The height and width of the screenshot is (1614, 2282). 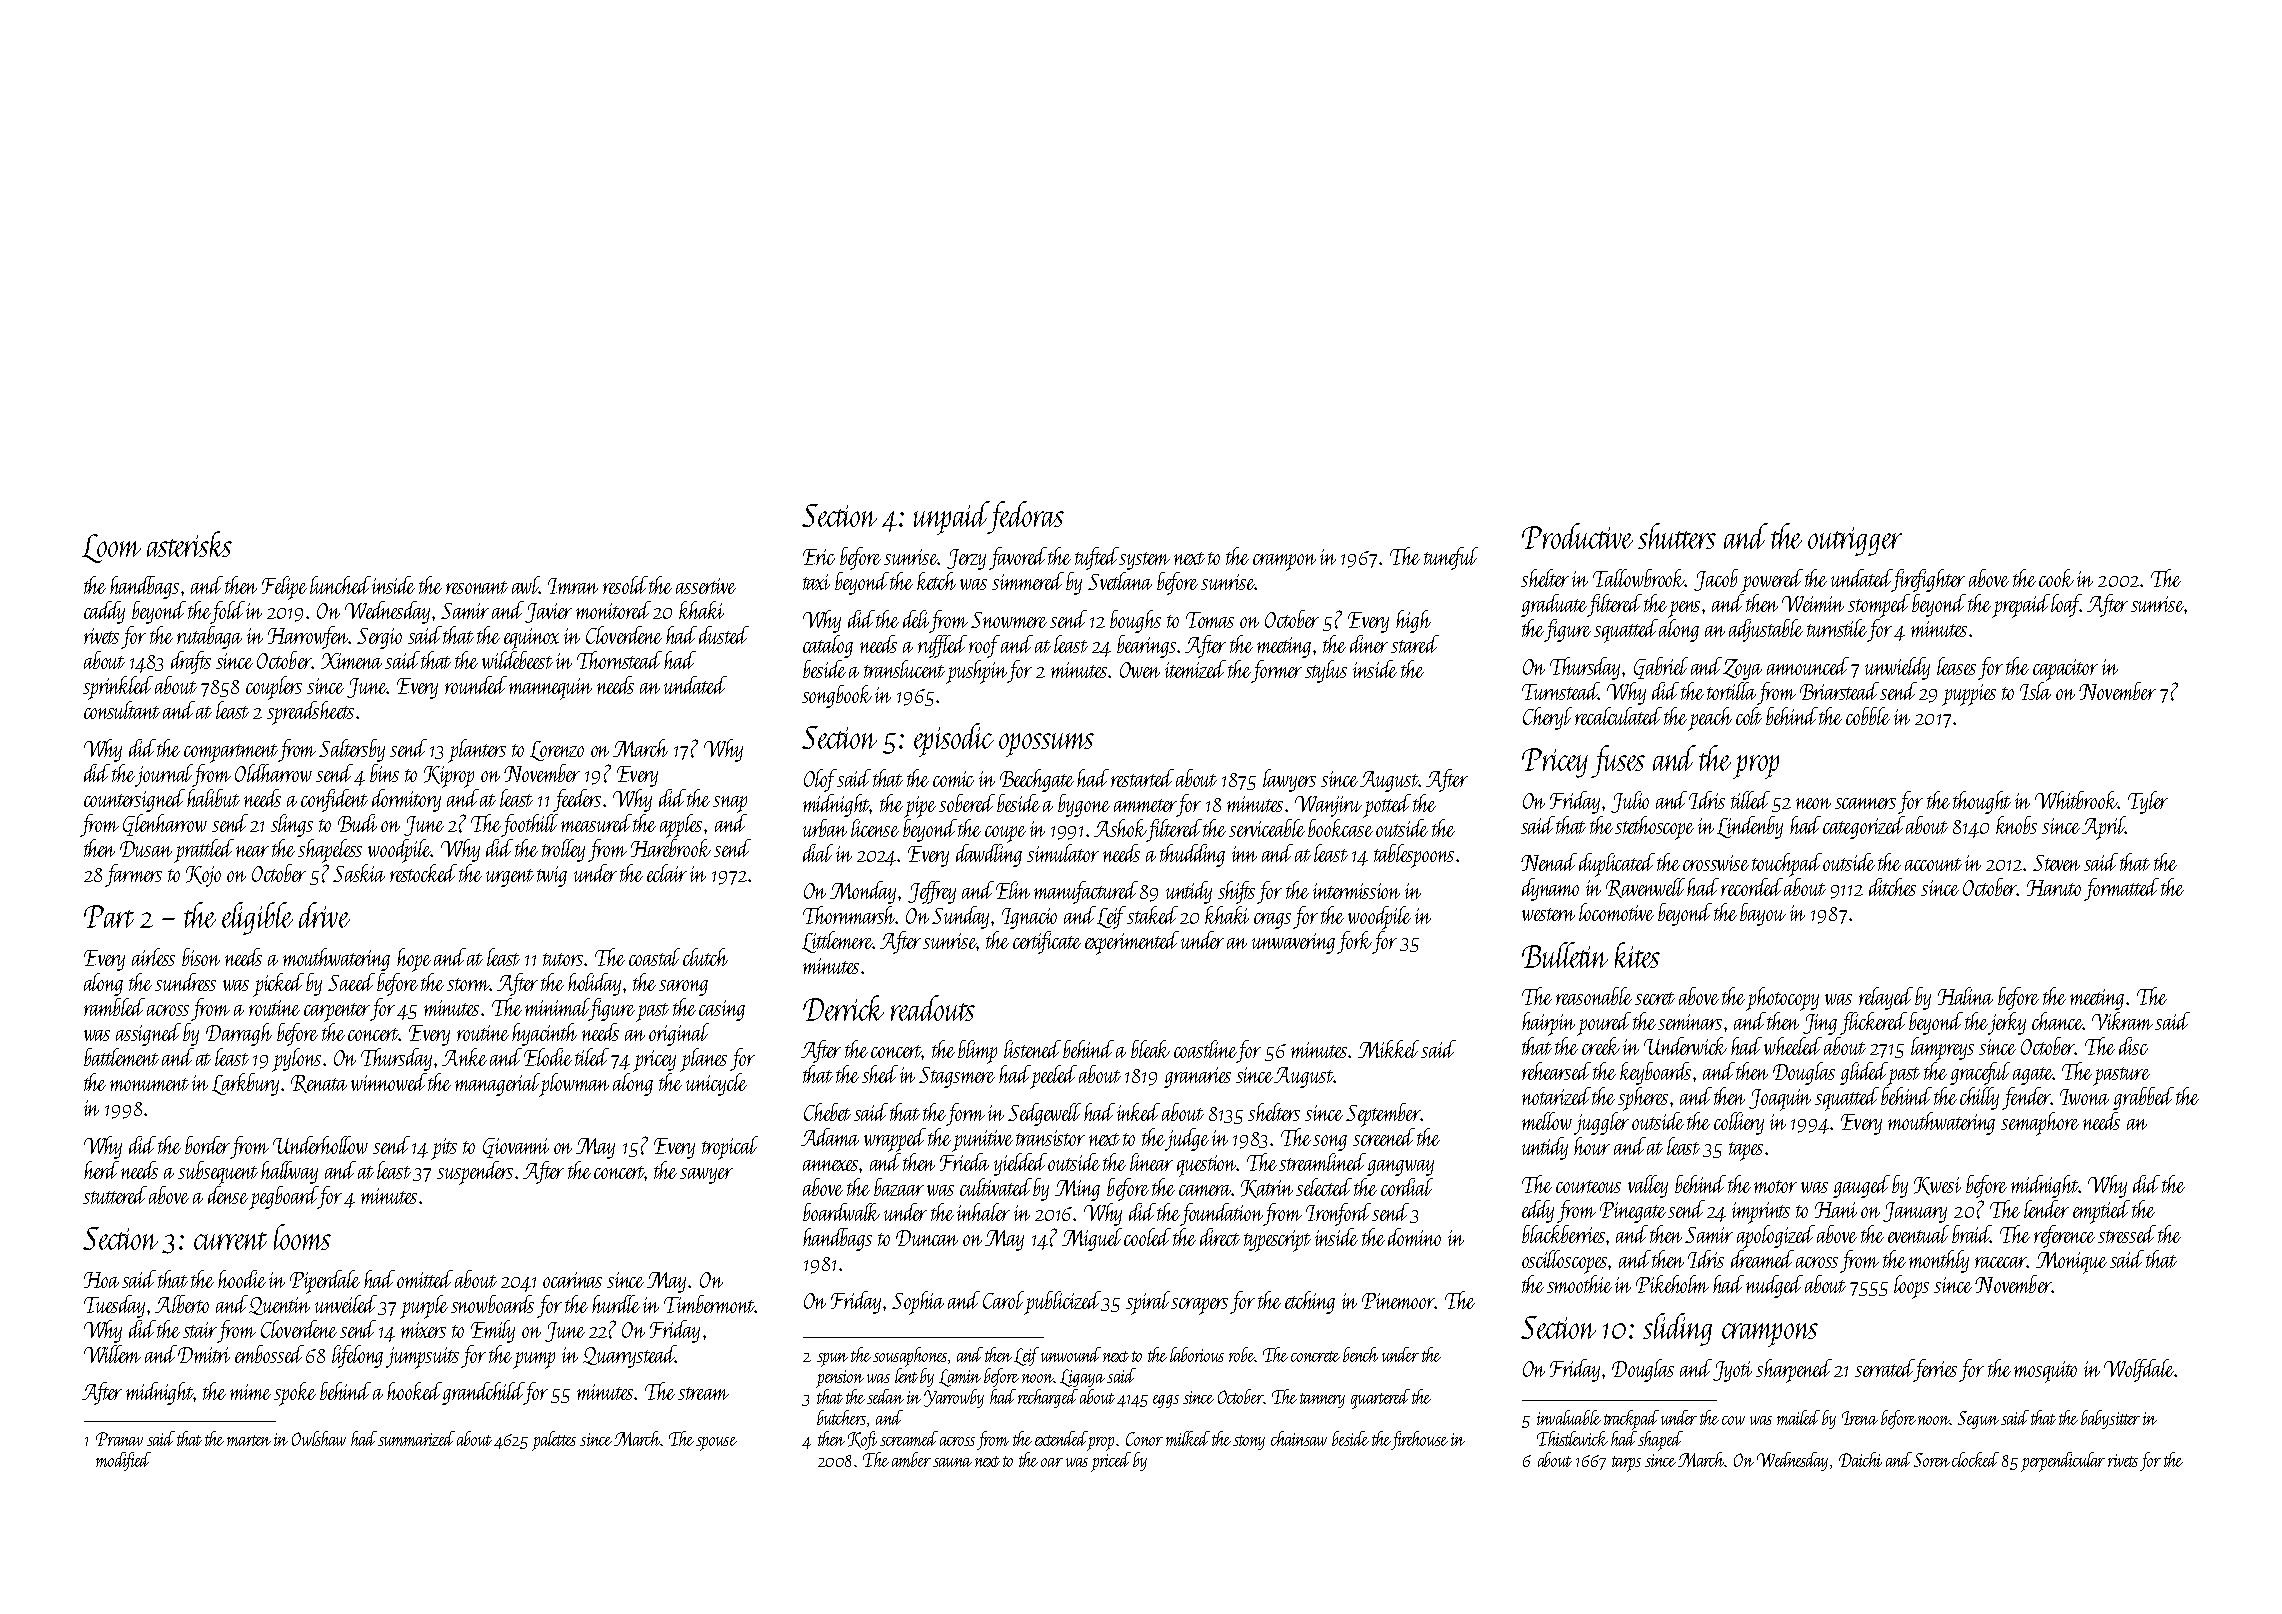 What do you see at coordinates (476, 685) in the screenshot?
I see `rounded` at bounding box center [476, 685].
